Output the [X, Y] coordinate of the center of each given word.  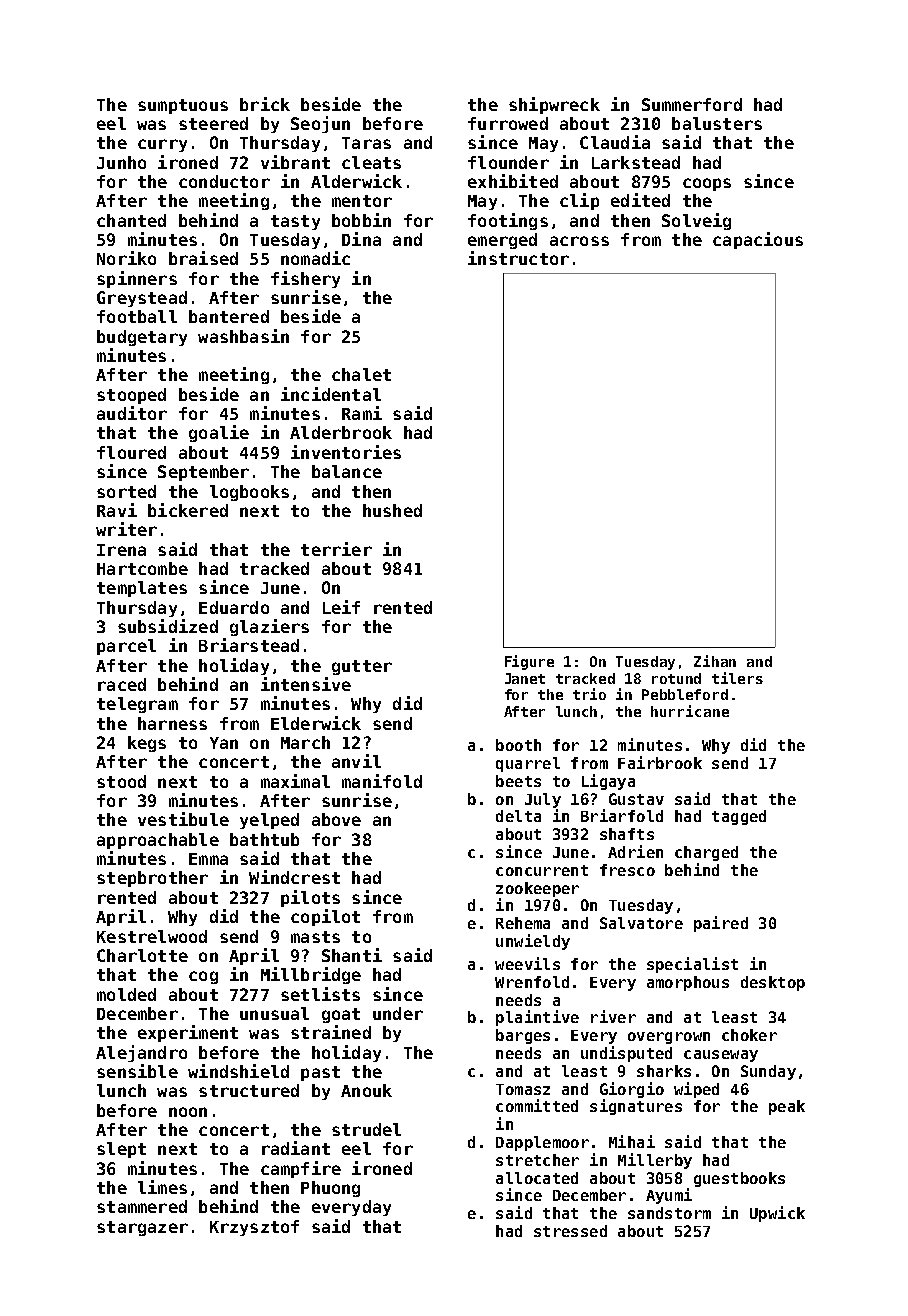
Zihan [715, 661]
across [579, 241]
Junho [121, 162]
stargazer [142, 1228]
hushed [392, 510]
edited [640, 200]
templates [142, 589]
